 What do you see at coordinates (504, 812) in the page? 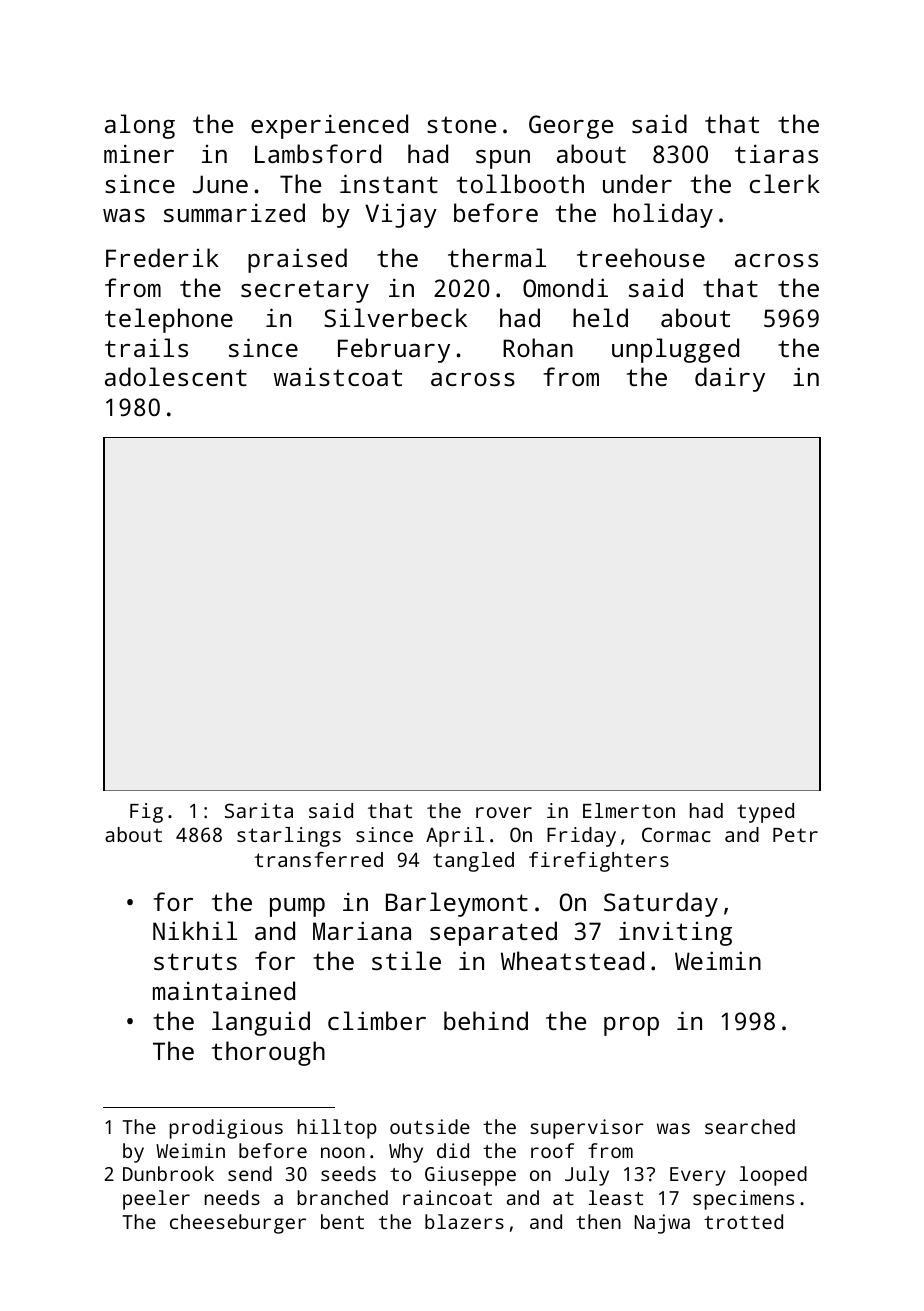
I see `rover` at bounding box center [504, 812].
